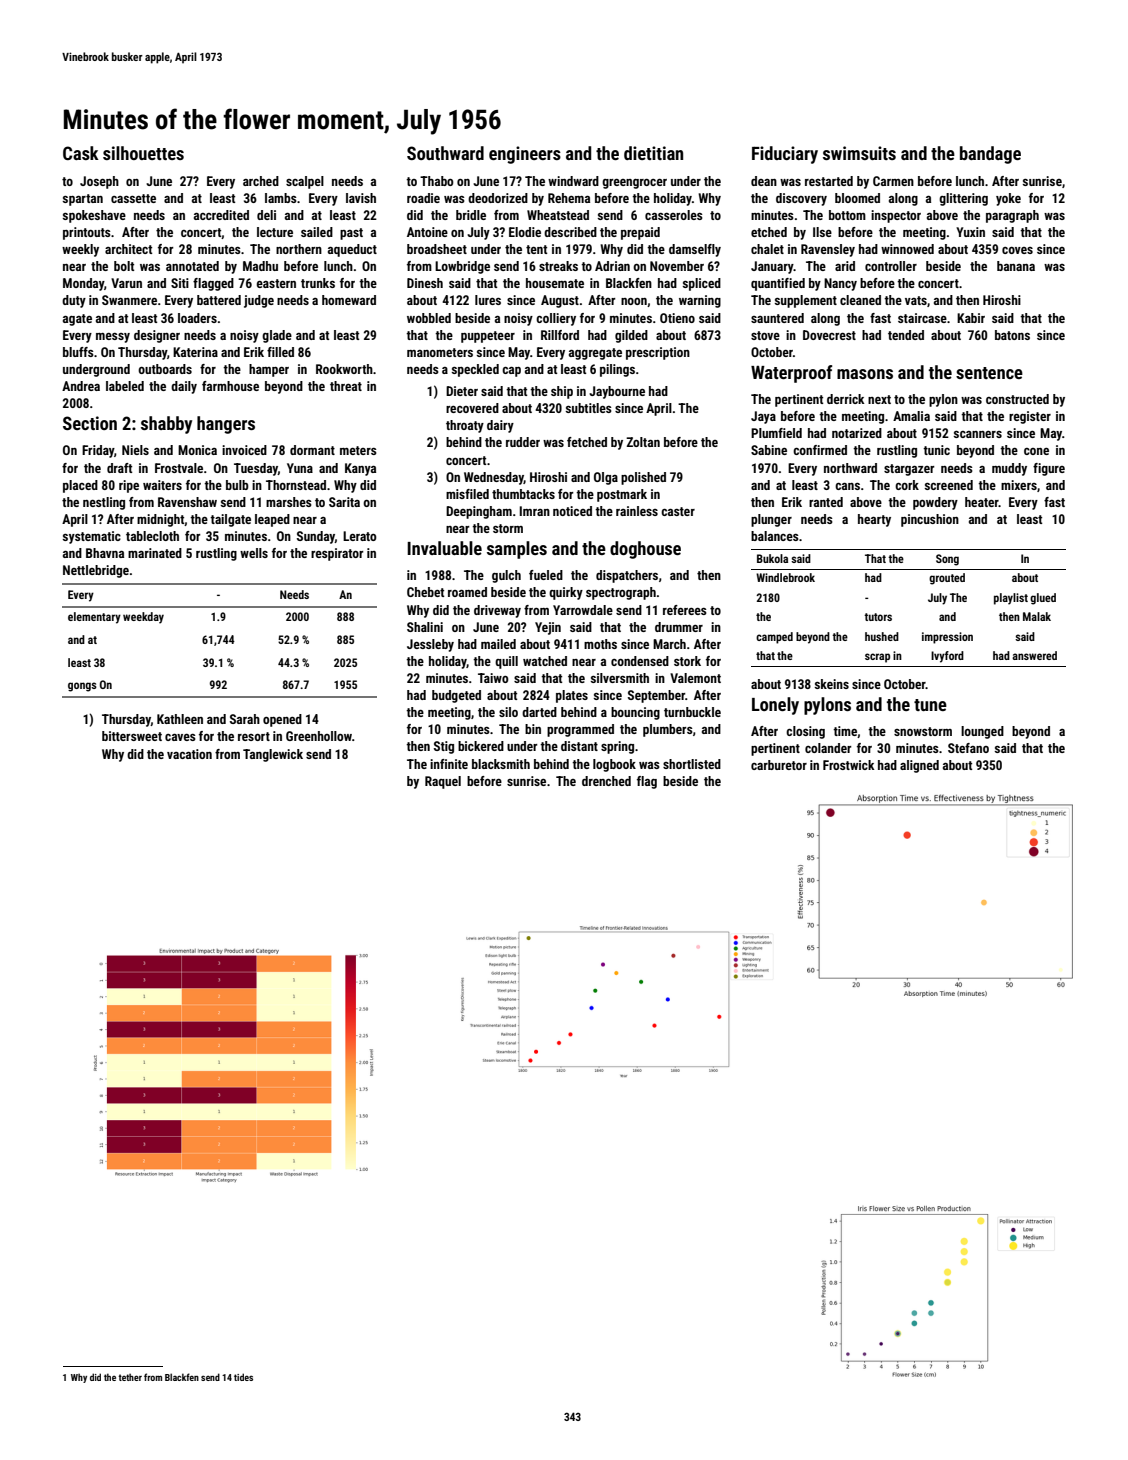 The image size is (1128, 1460). Describe the element at coordinates (189, 754) in the page. I see `vacation` at that location.
